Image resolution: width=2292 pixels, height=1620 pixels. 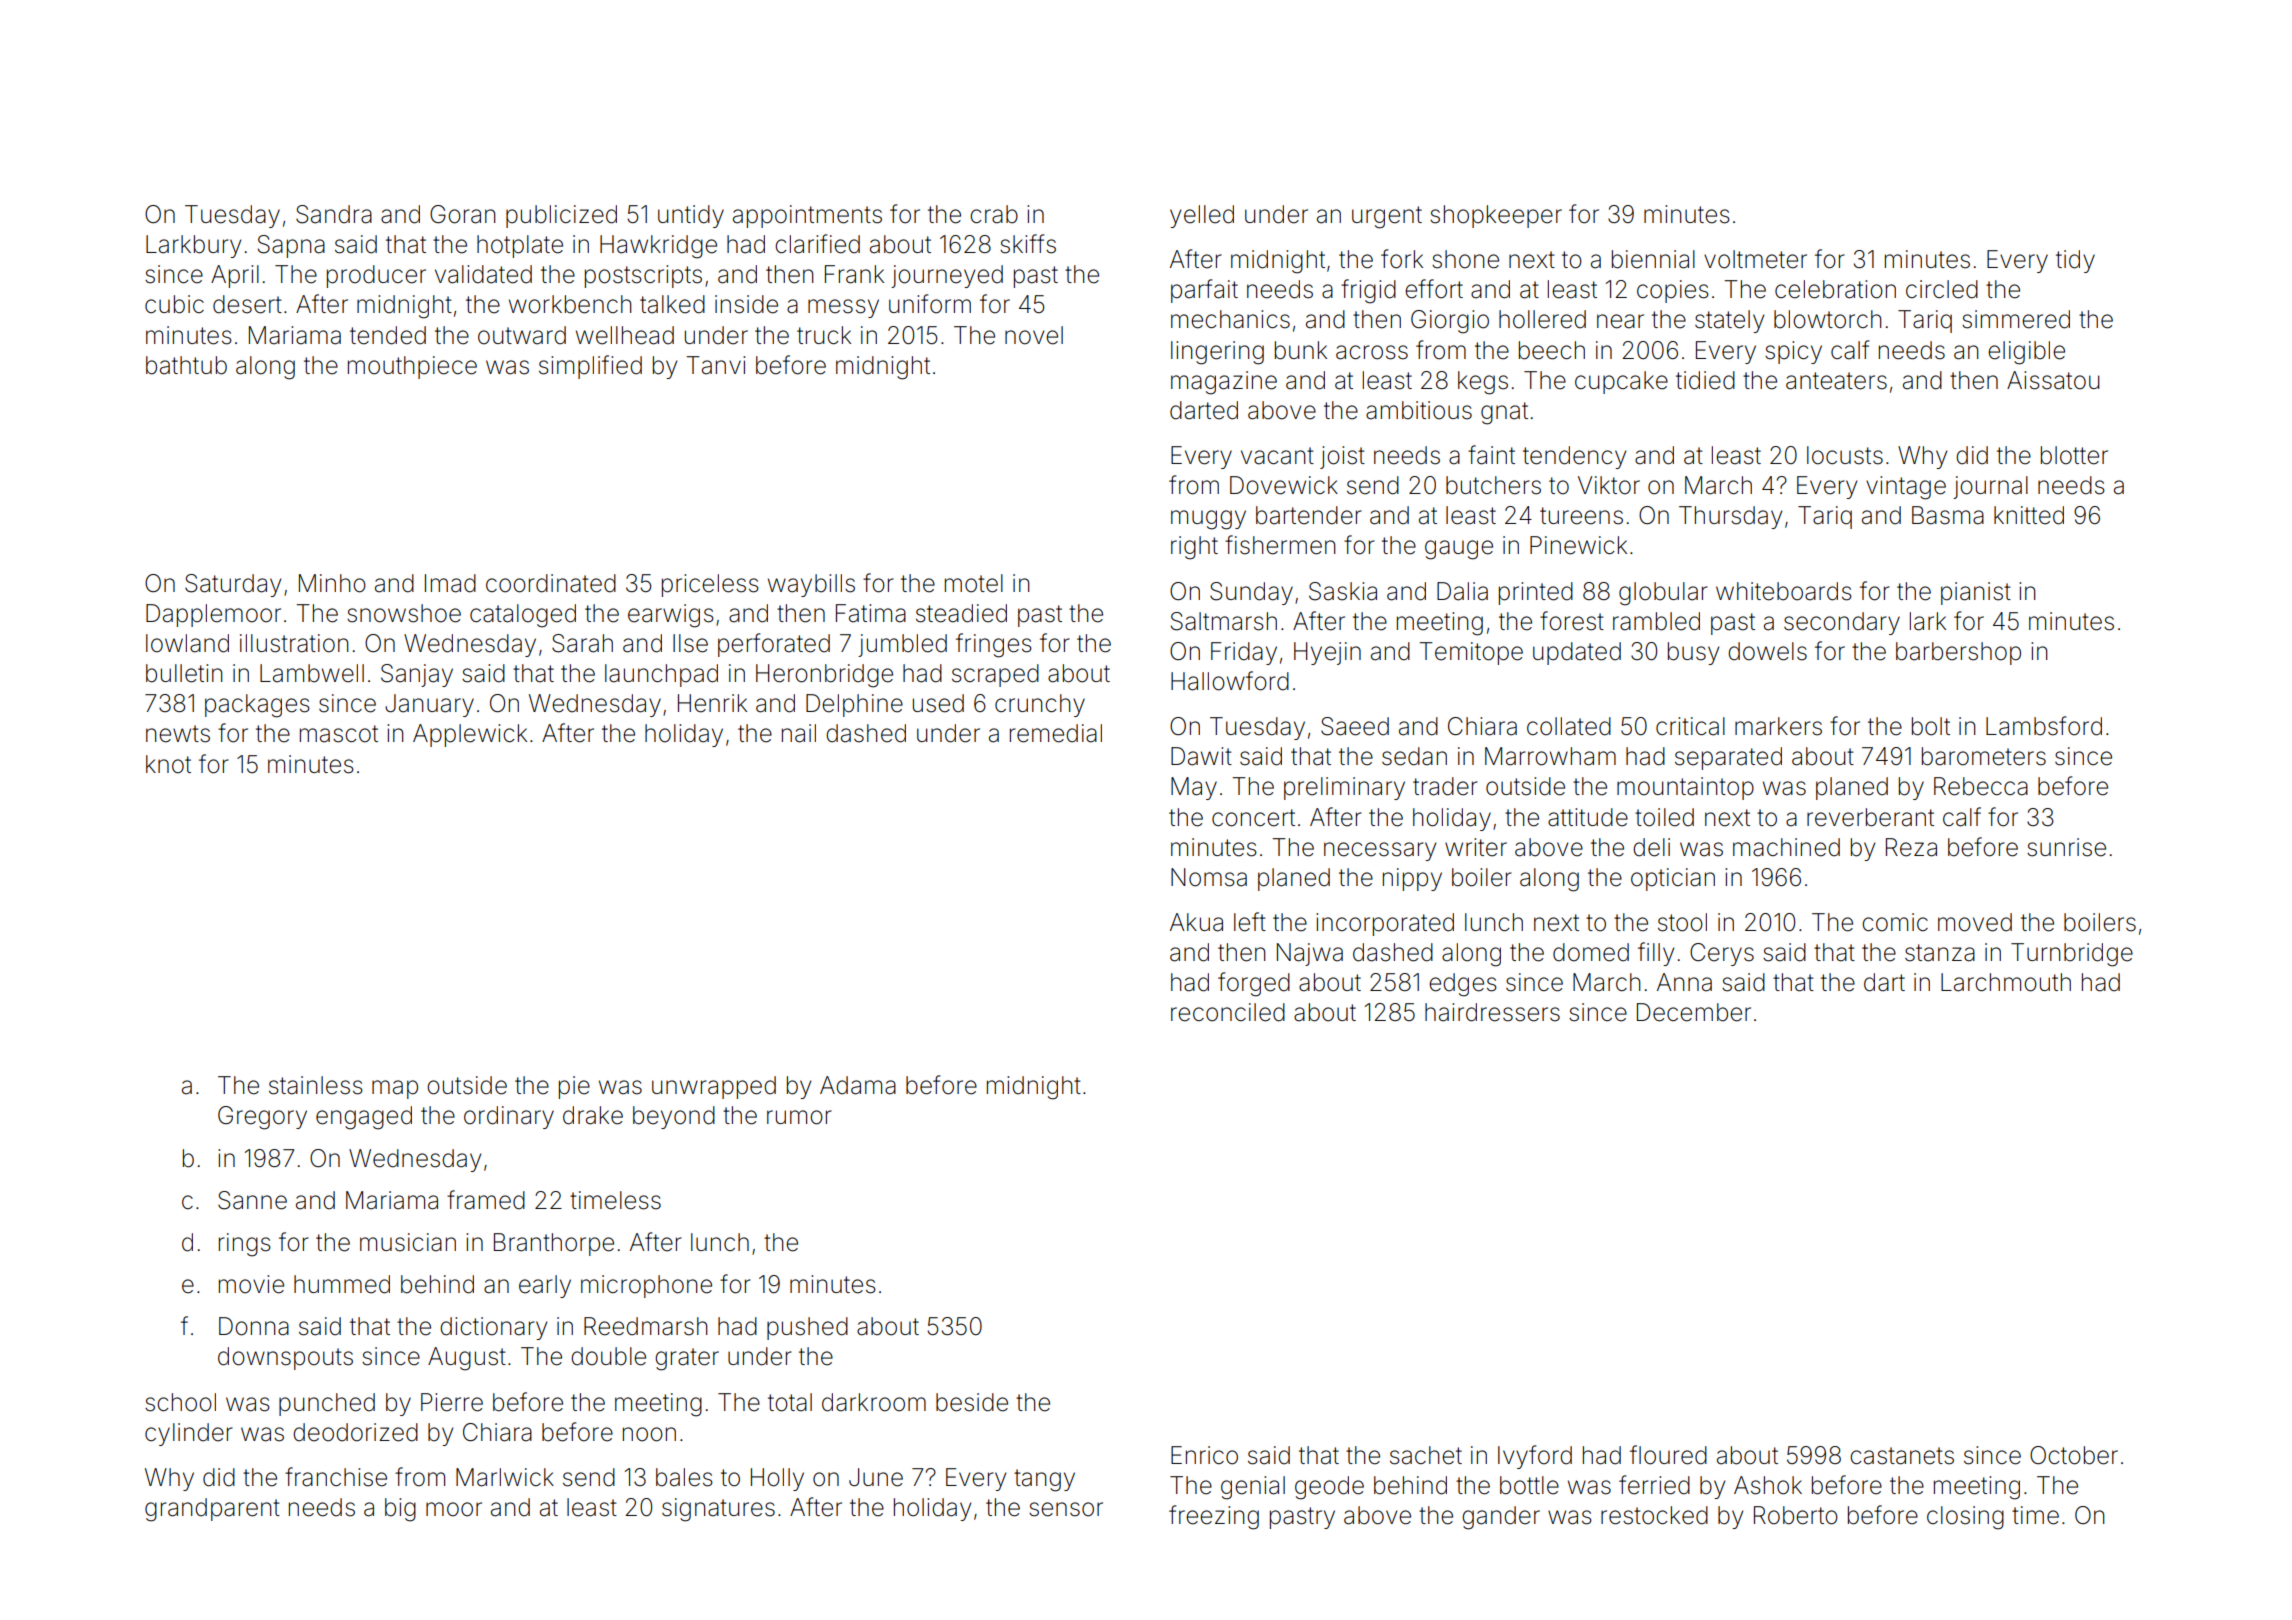 What do you see at coordinates (715, 365) in the page?
I see `Tanvi` at bounding box center [715, 365].
